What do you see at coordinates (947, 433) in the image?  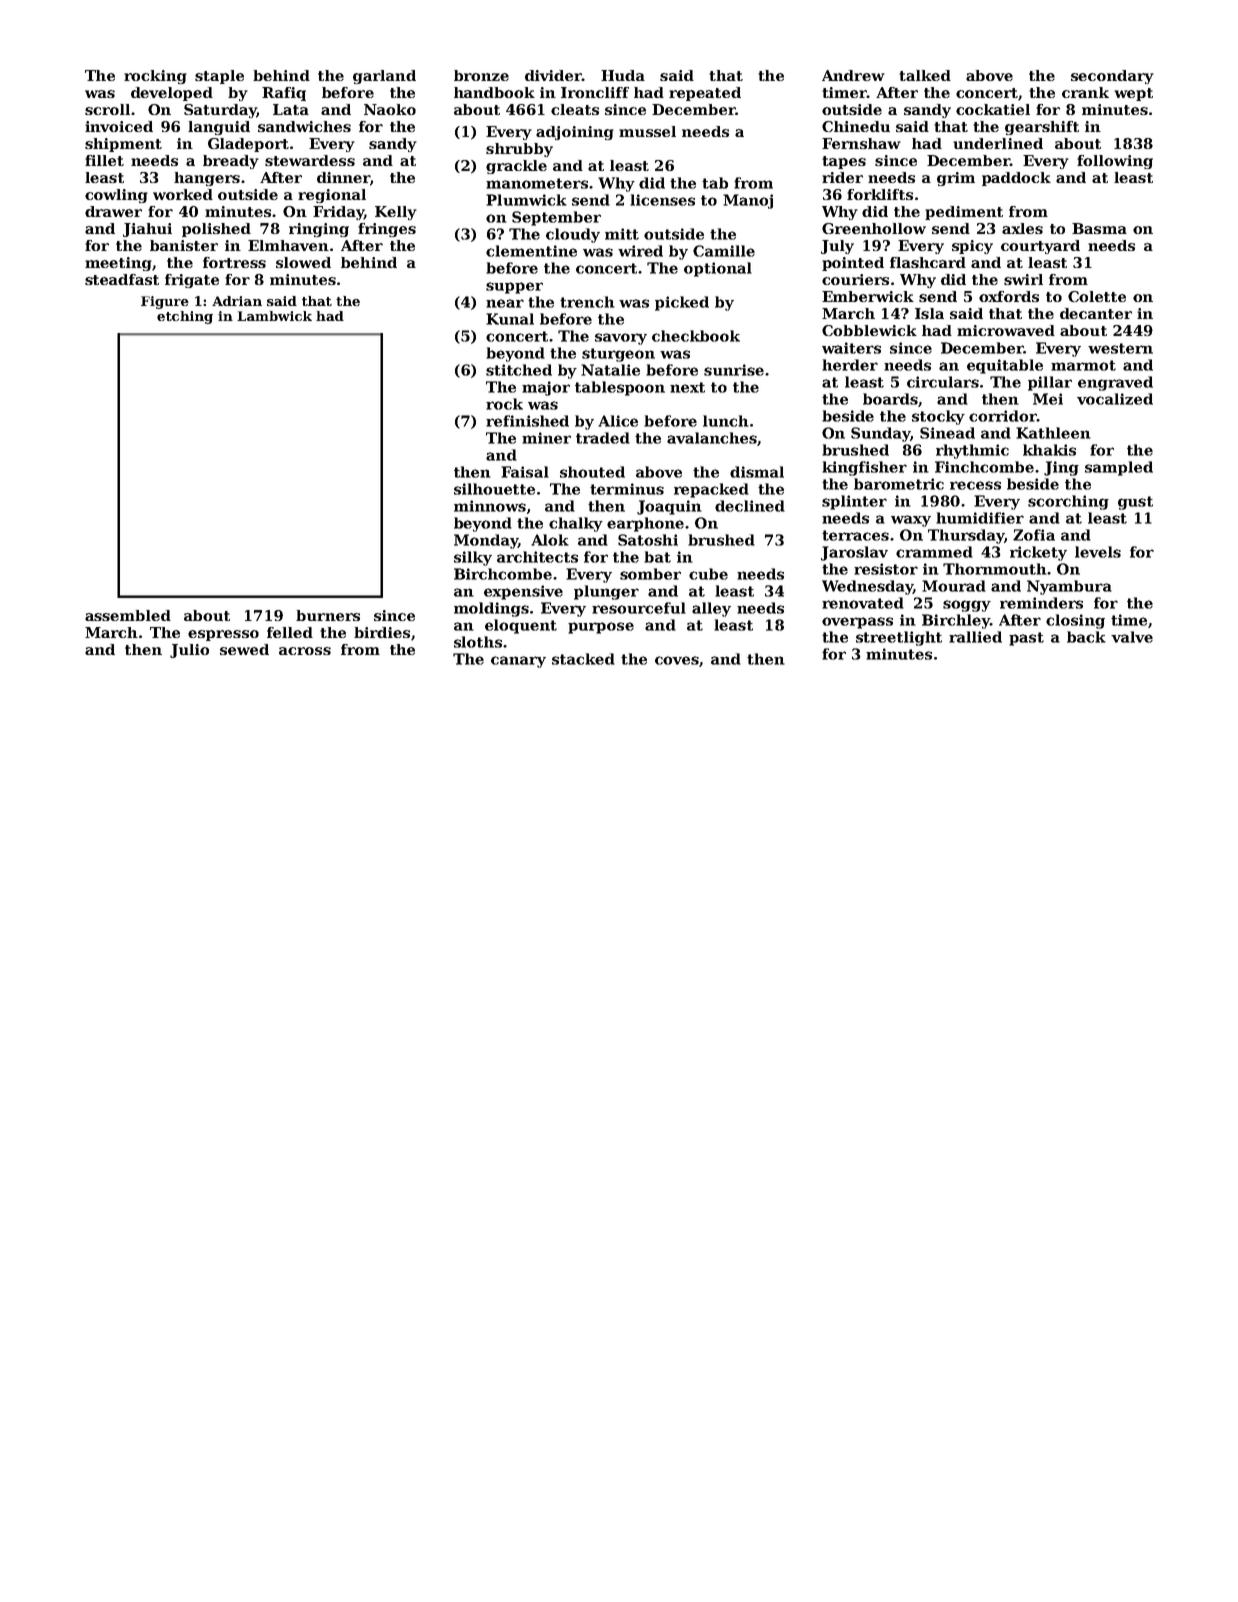 I see `Sinead` at bounding box center [947, 433].
